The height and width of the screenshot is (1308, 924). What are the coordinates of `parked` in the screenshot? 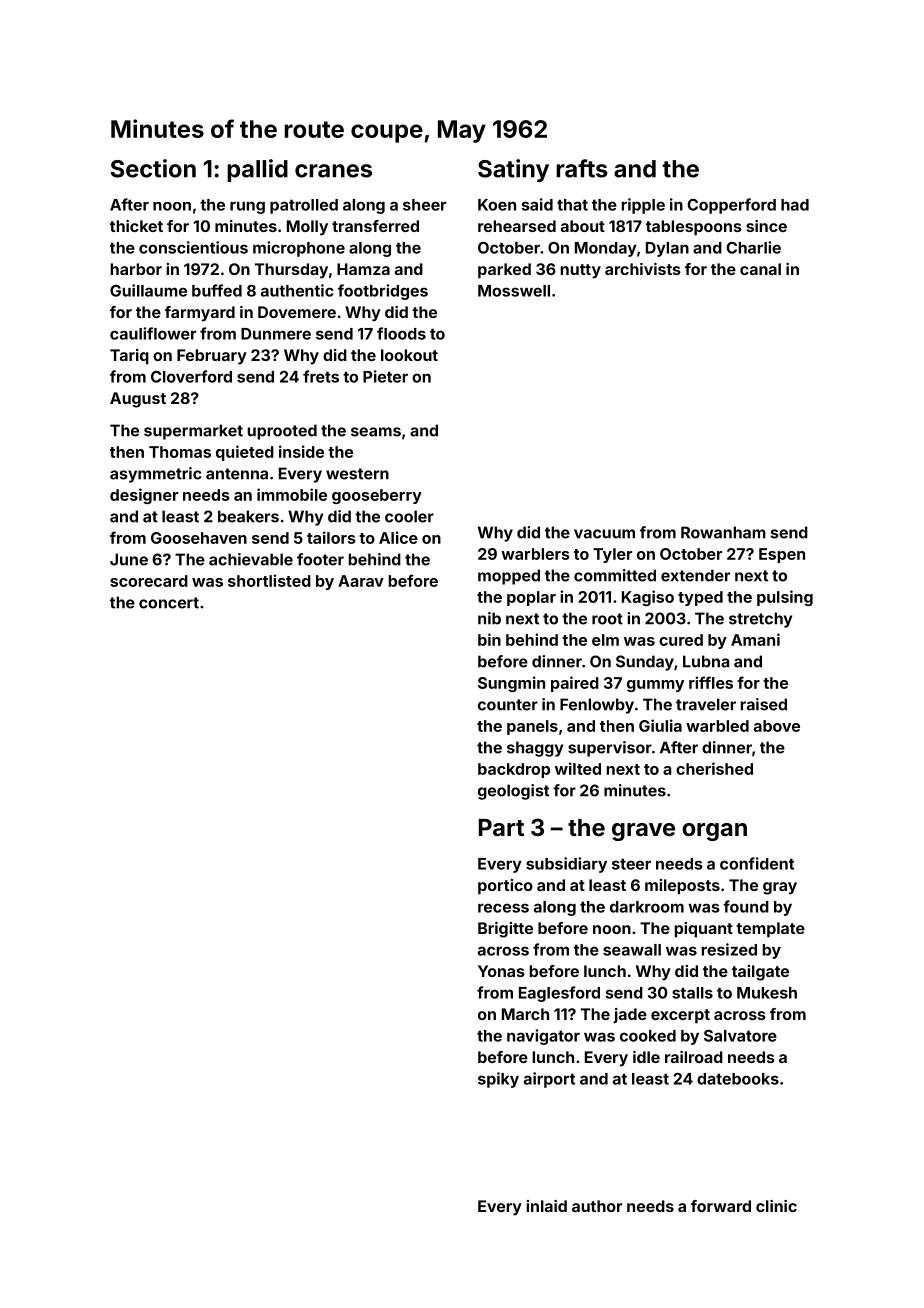 It's located at (504, 271).
